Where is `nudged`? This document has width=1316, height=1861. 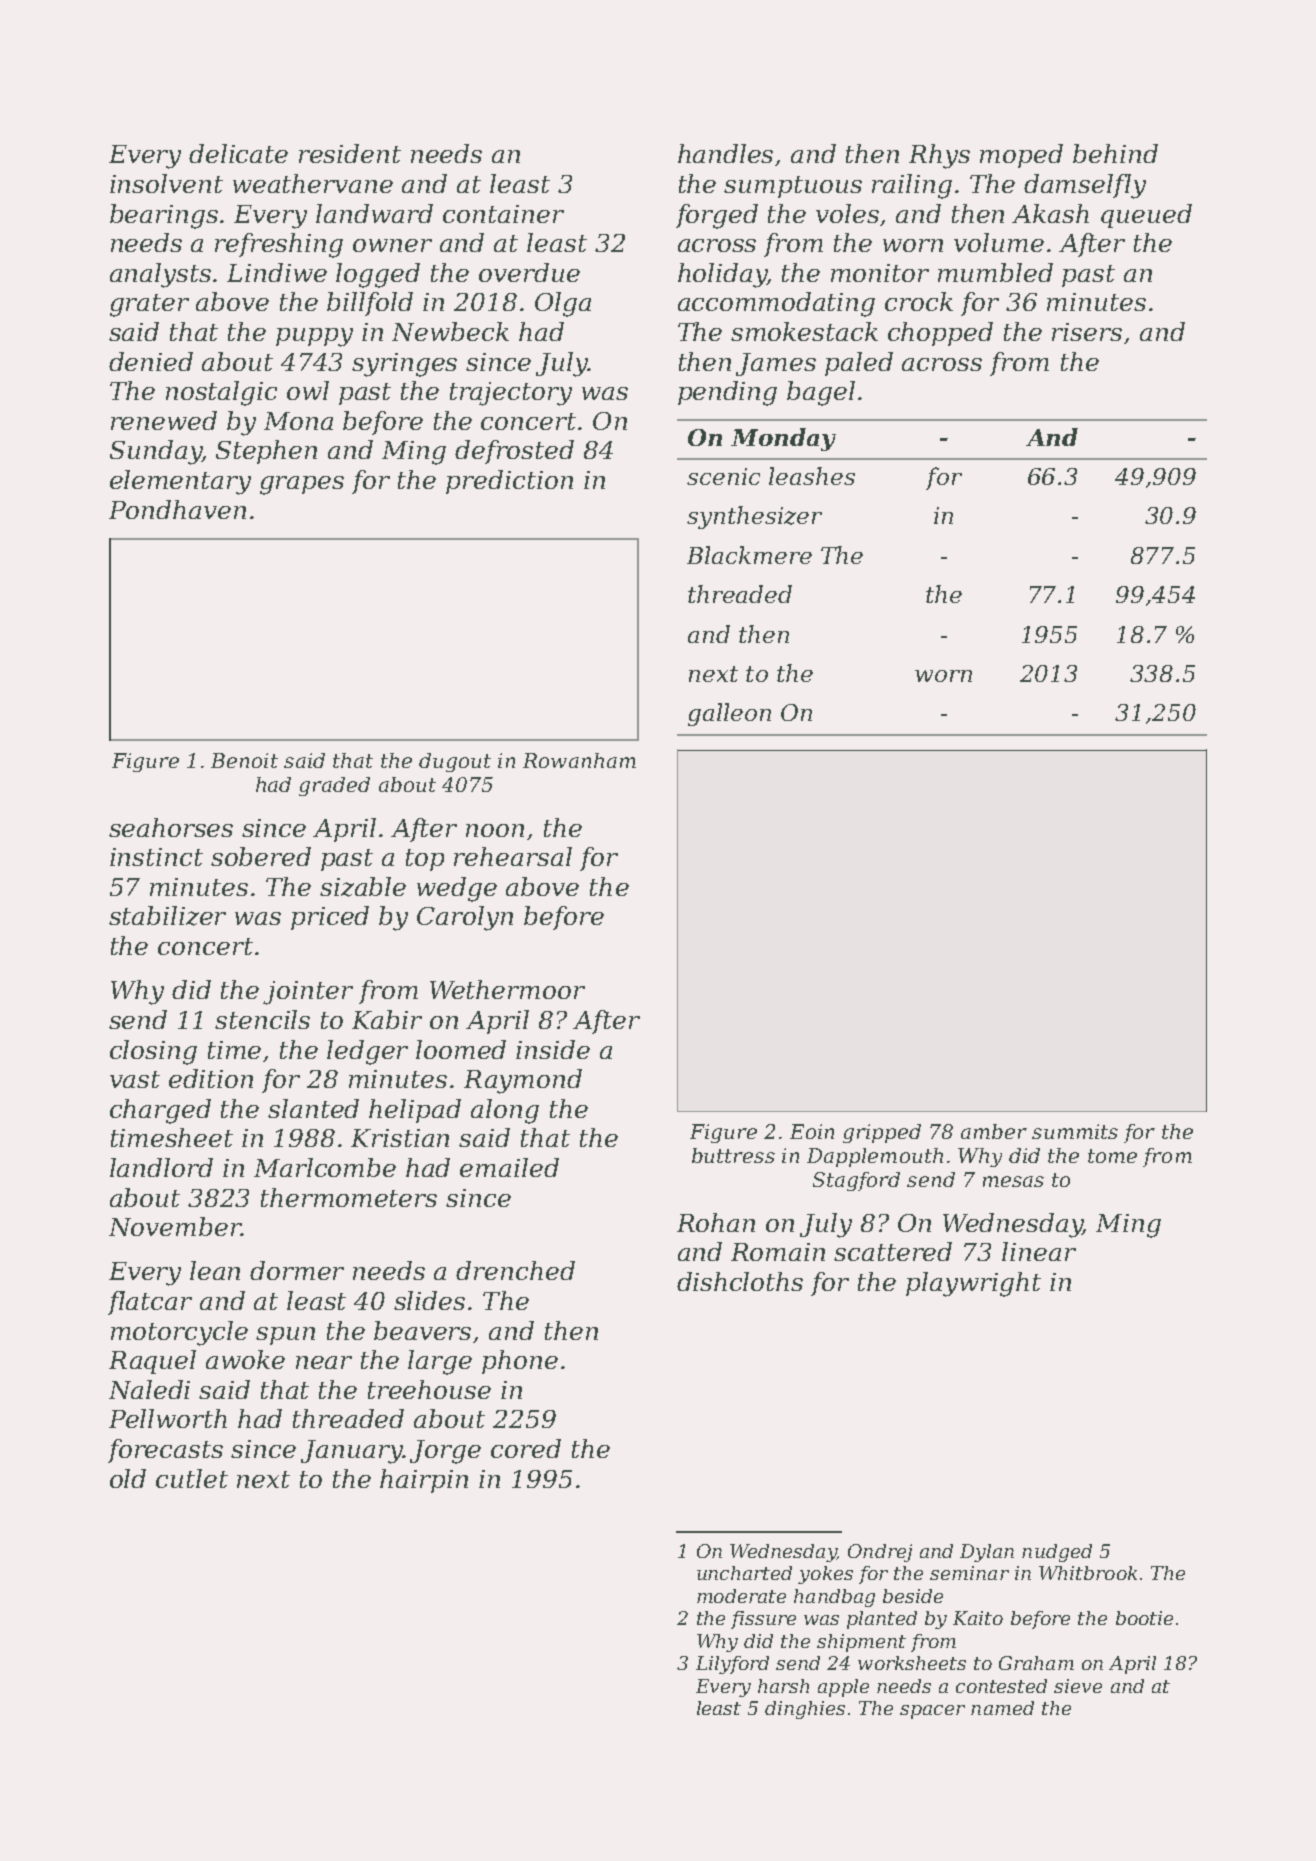 nudged is located at coordinates (1057, 1553).
